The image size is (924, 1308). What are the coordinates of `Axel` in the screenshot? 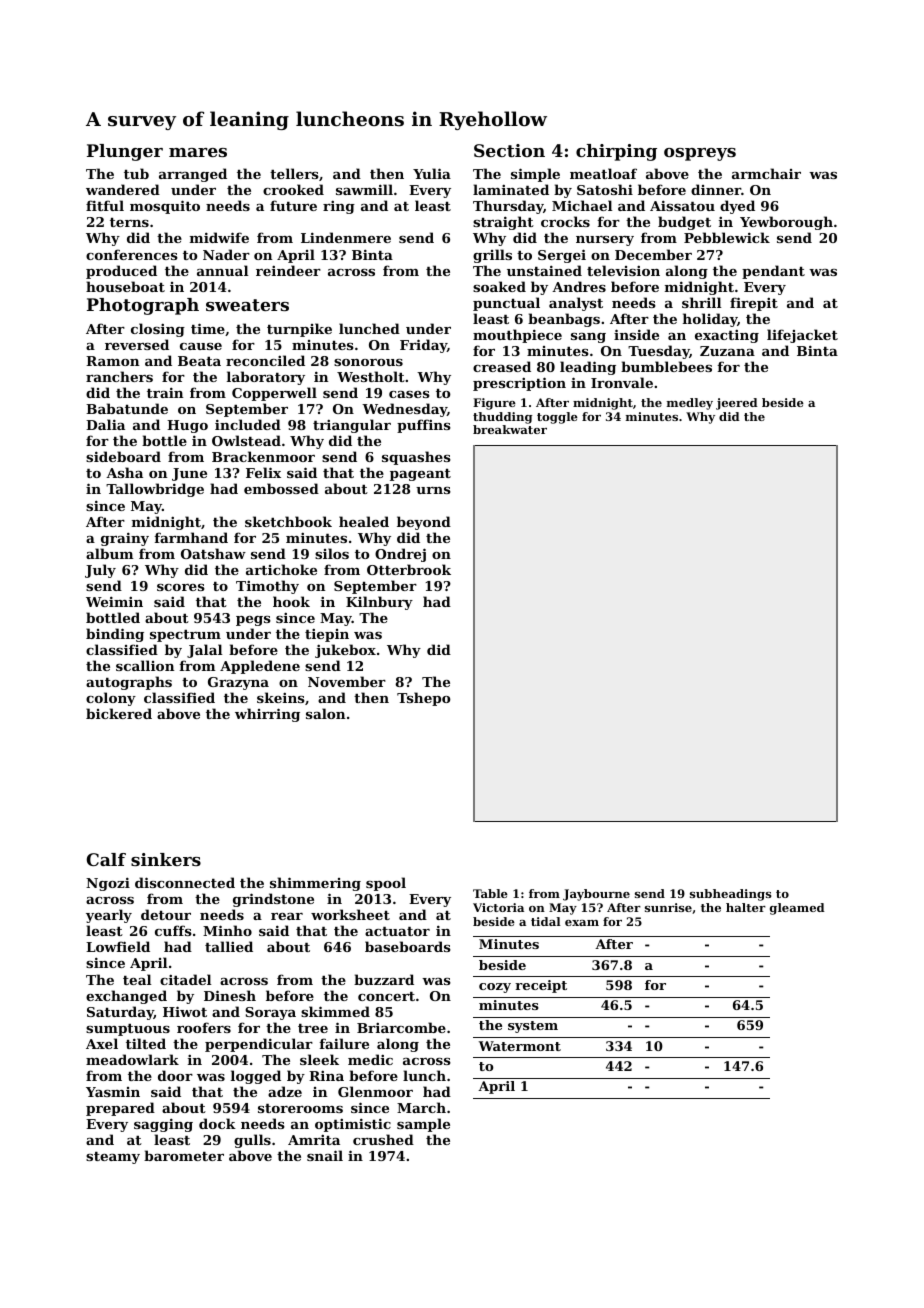 It's located at (102, 1043).
